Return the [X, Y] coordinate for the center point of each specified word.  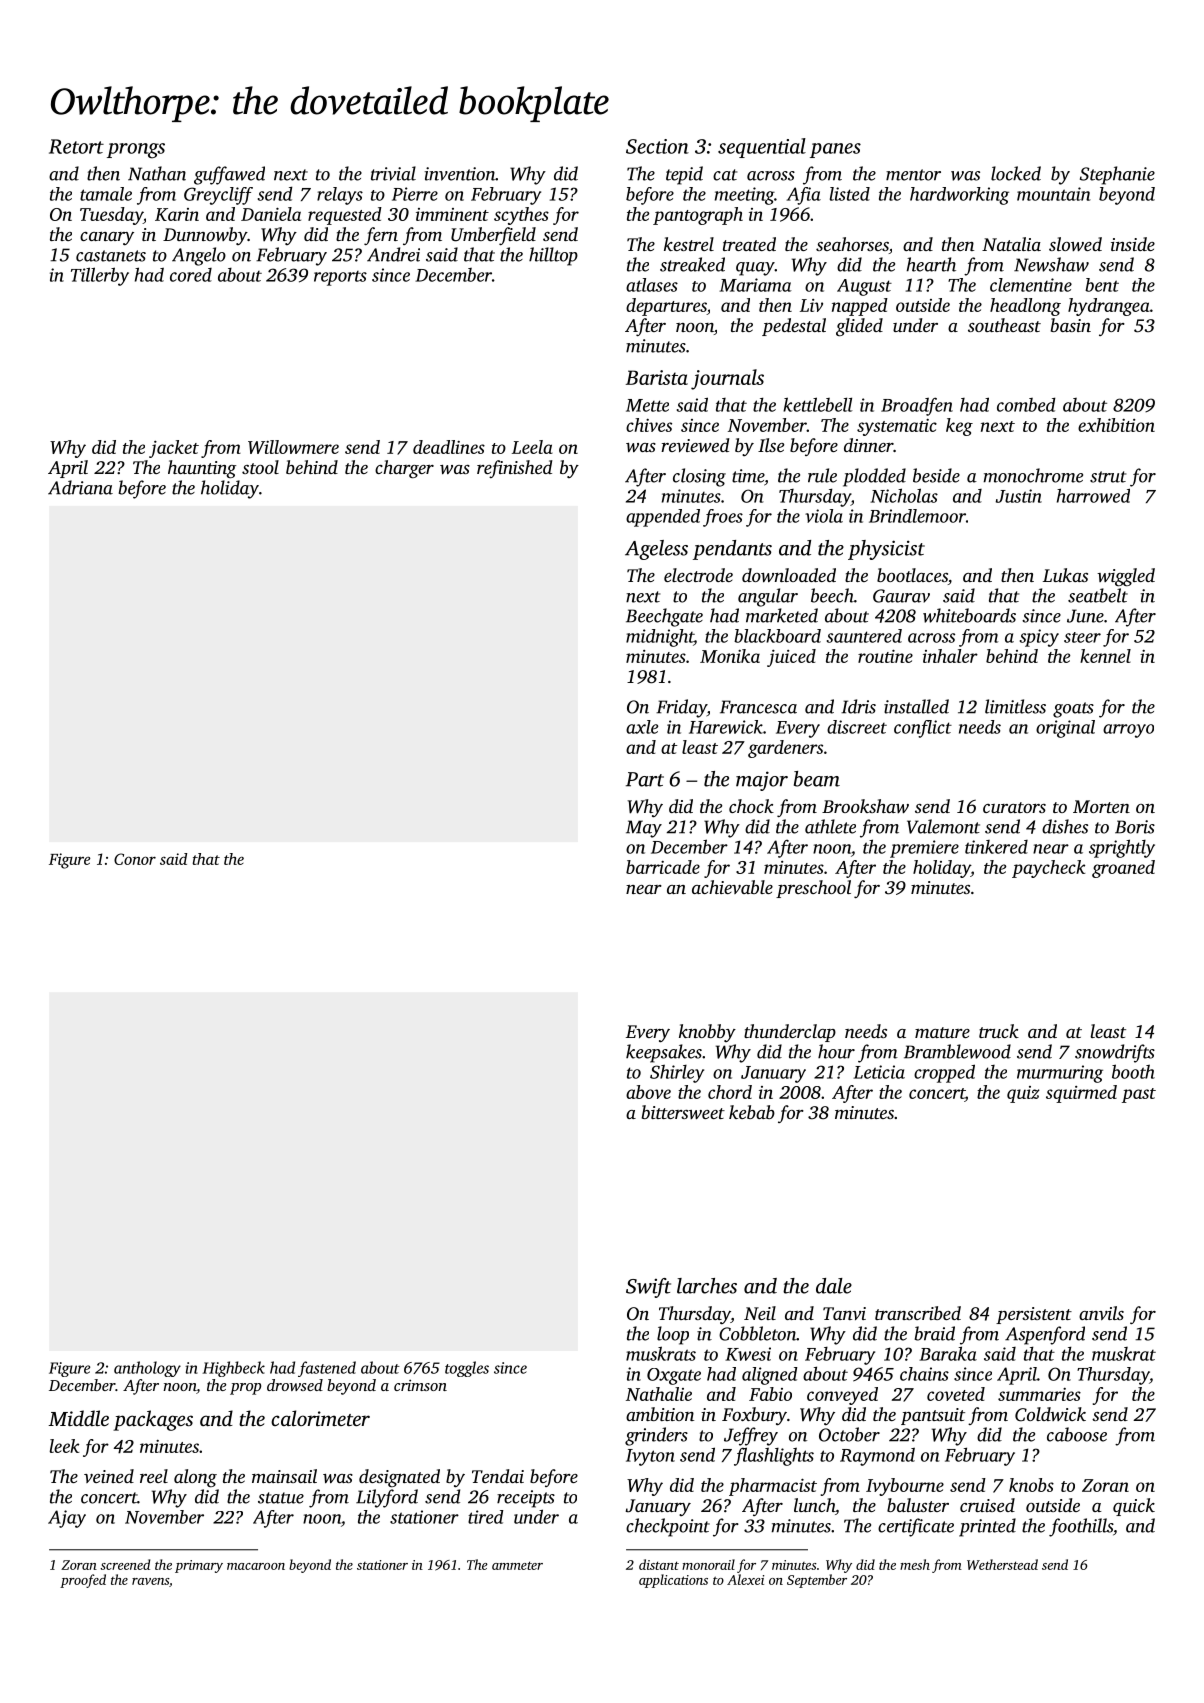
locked [1016, 173]
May [644, 829]
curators [1014, 807]
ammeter [517, 1565]
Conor [135, 859]
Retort [76, 146]
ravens [150, 1581]
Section [657, 146]
